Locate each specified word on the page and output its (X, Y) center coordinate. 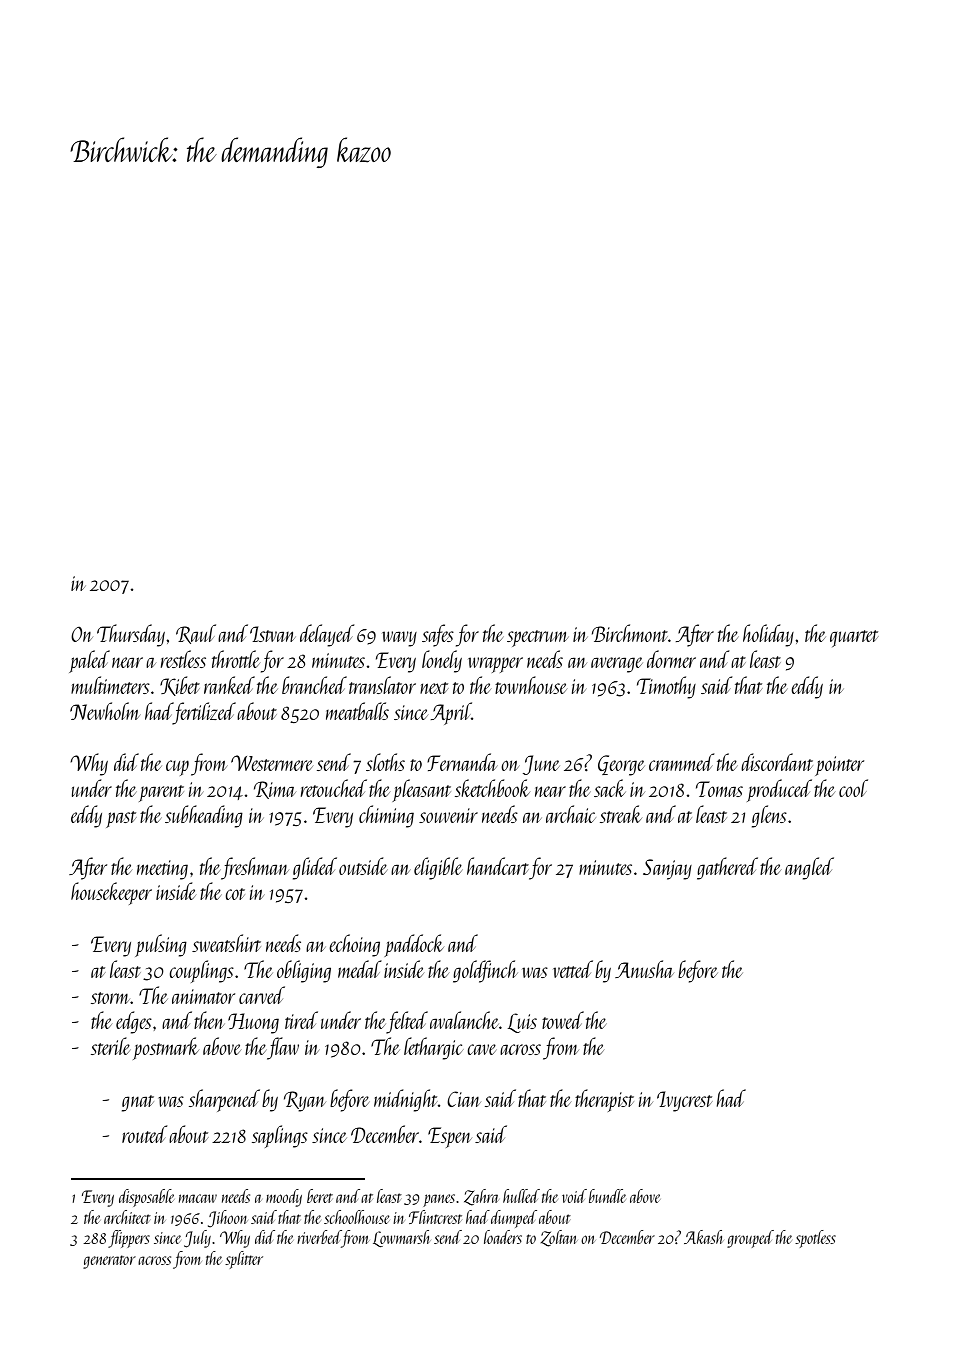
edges (134, 1022)
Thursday (131, 635)
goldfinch (485, 971)
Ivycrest (684, 1101)
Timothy (666, 687)
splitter (244, 1260)
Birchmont (630, 633)
